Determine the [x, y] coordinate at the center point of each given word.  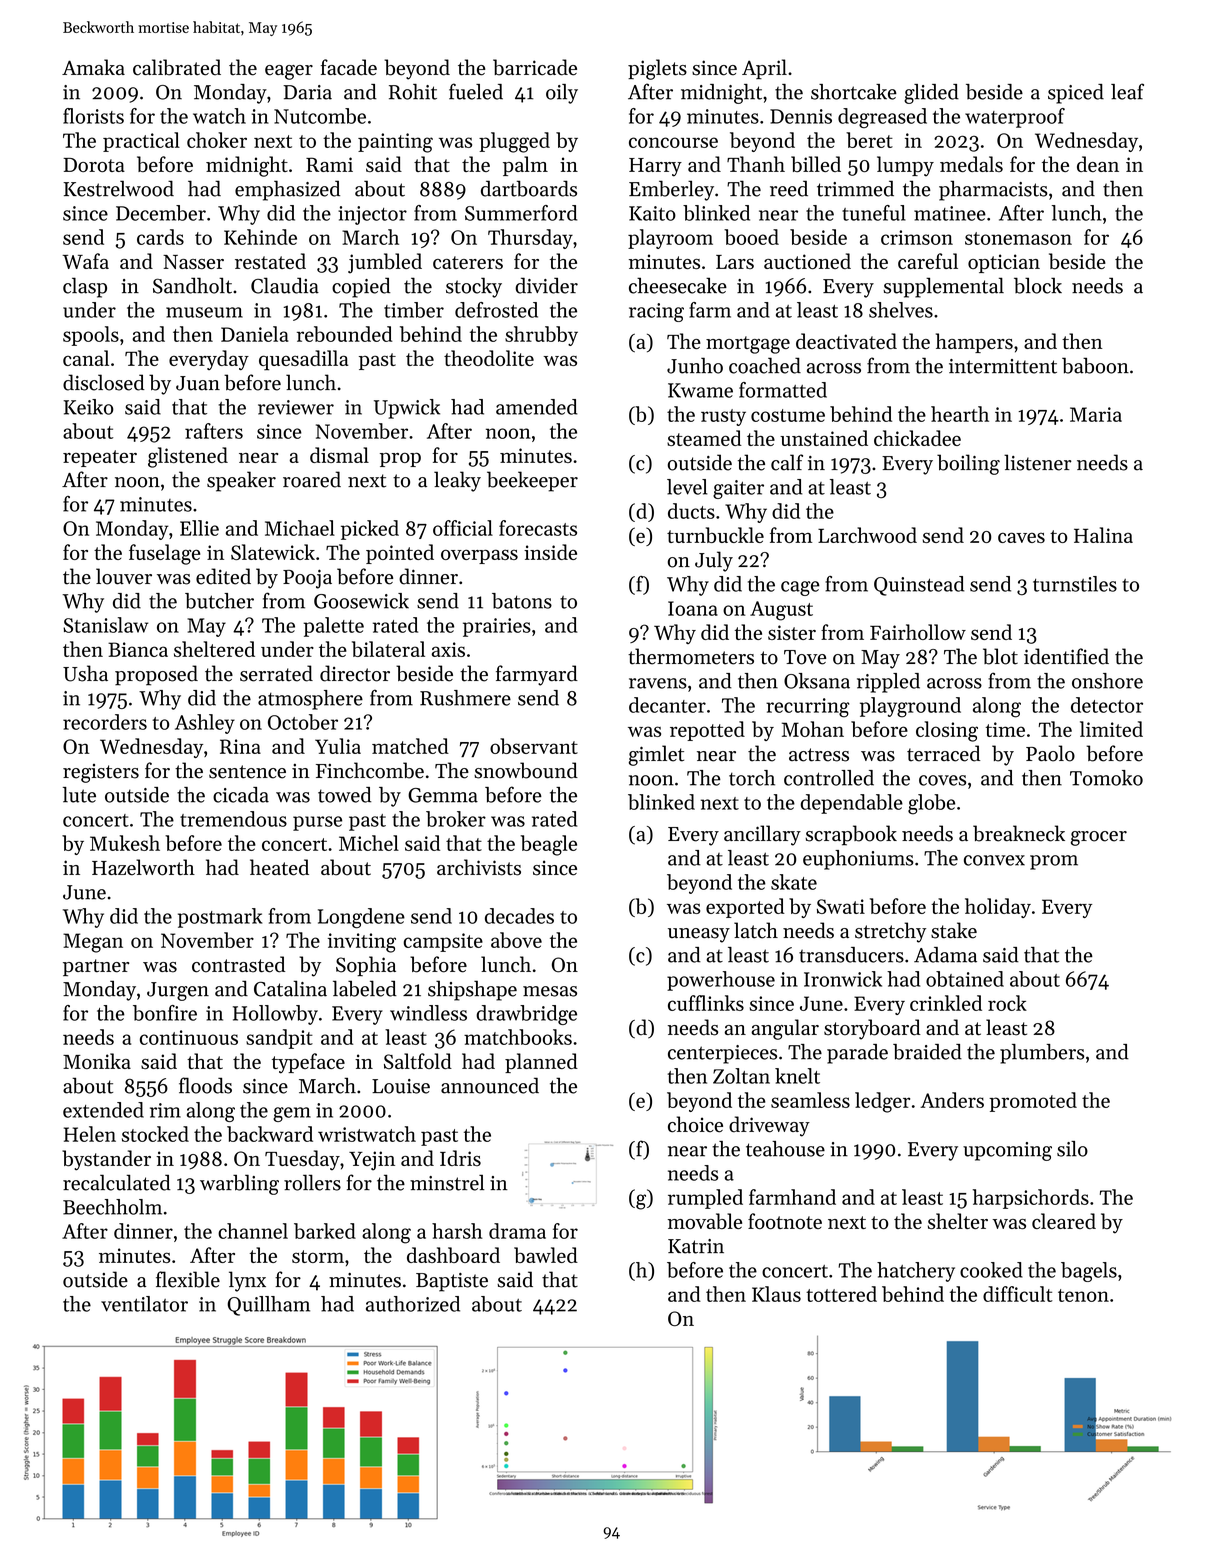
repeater [100, 458]
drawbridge [526, 1015]
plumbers [1042, 1054]
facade [349, 67]
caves [1021, 537]
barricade [535, 67]
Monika [97, 1061]
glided [931, 94]
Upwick [407, 409]
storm [318, 1256]
